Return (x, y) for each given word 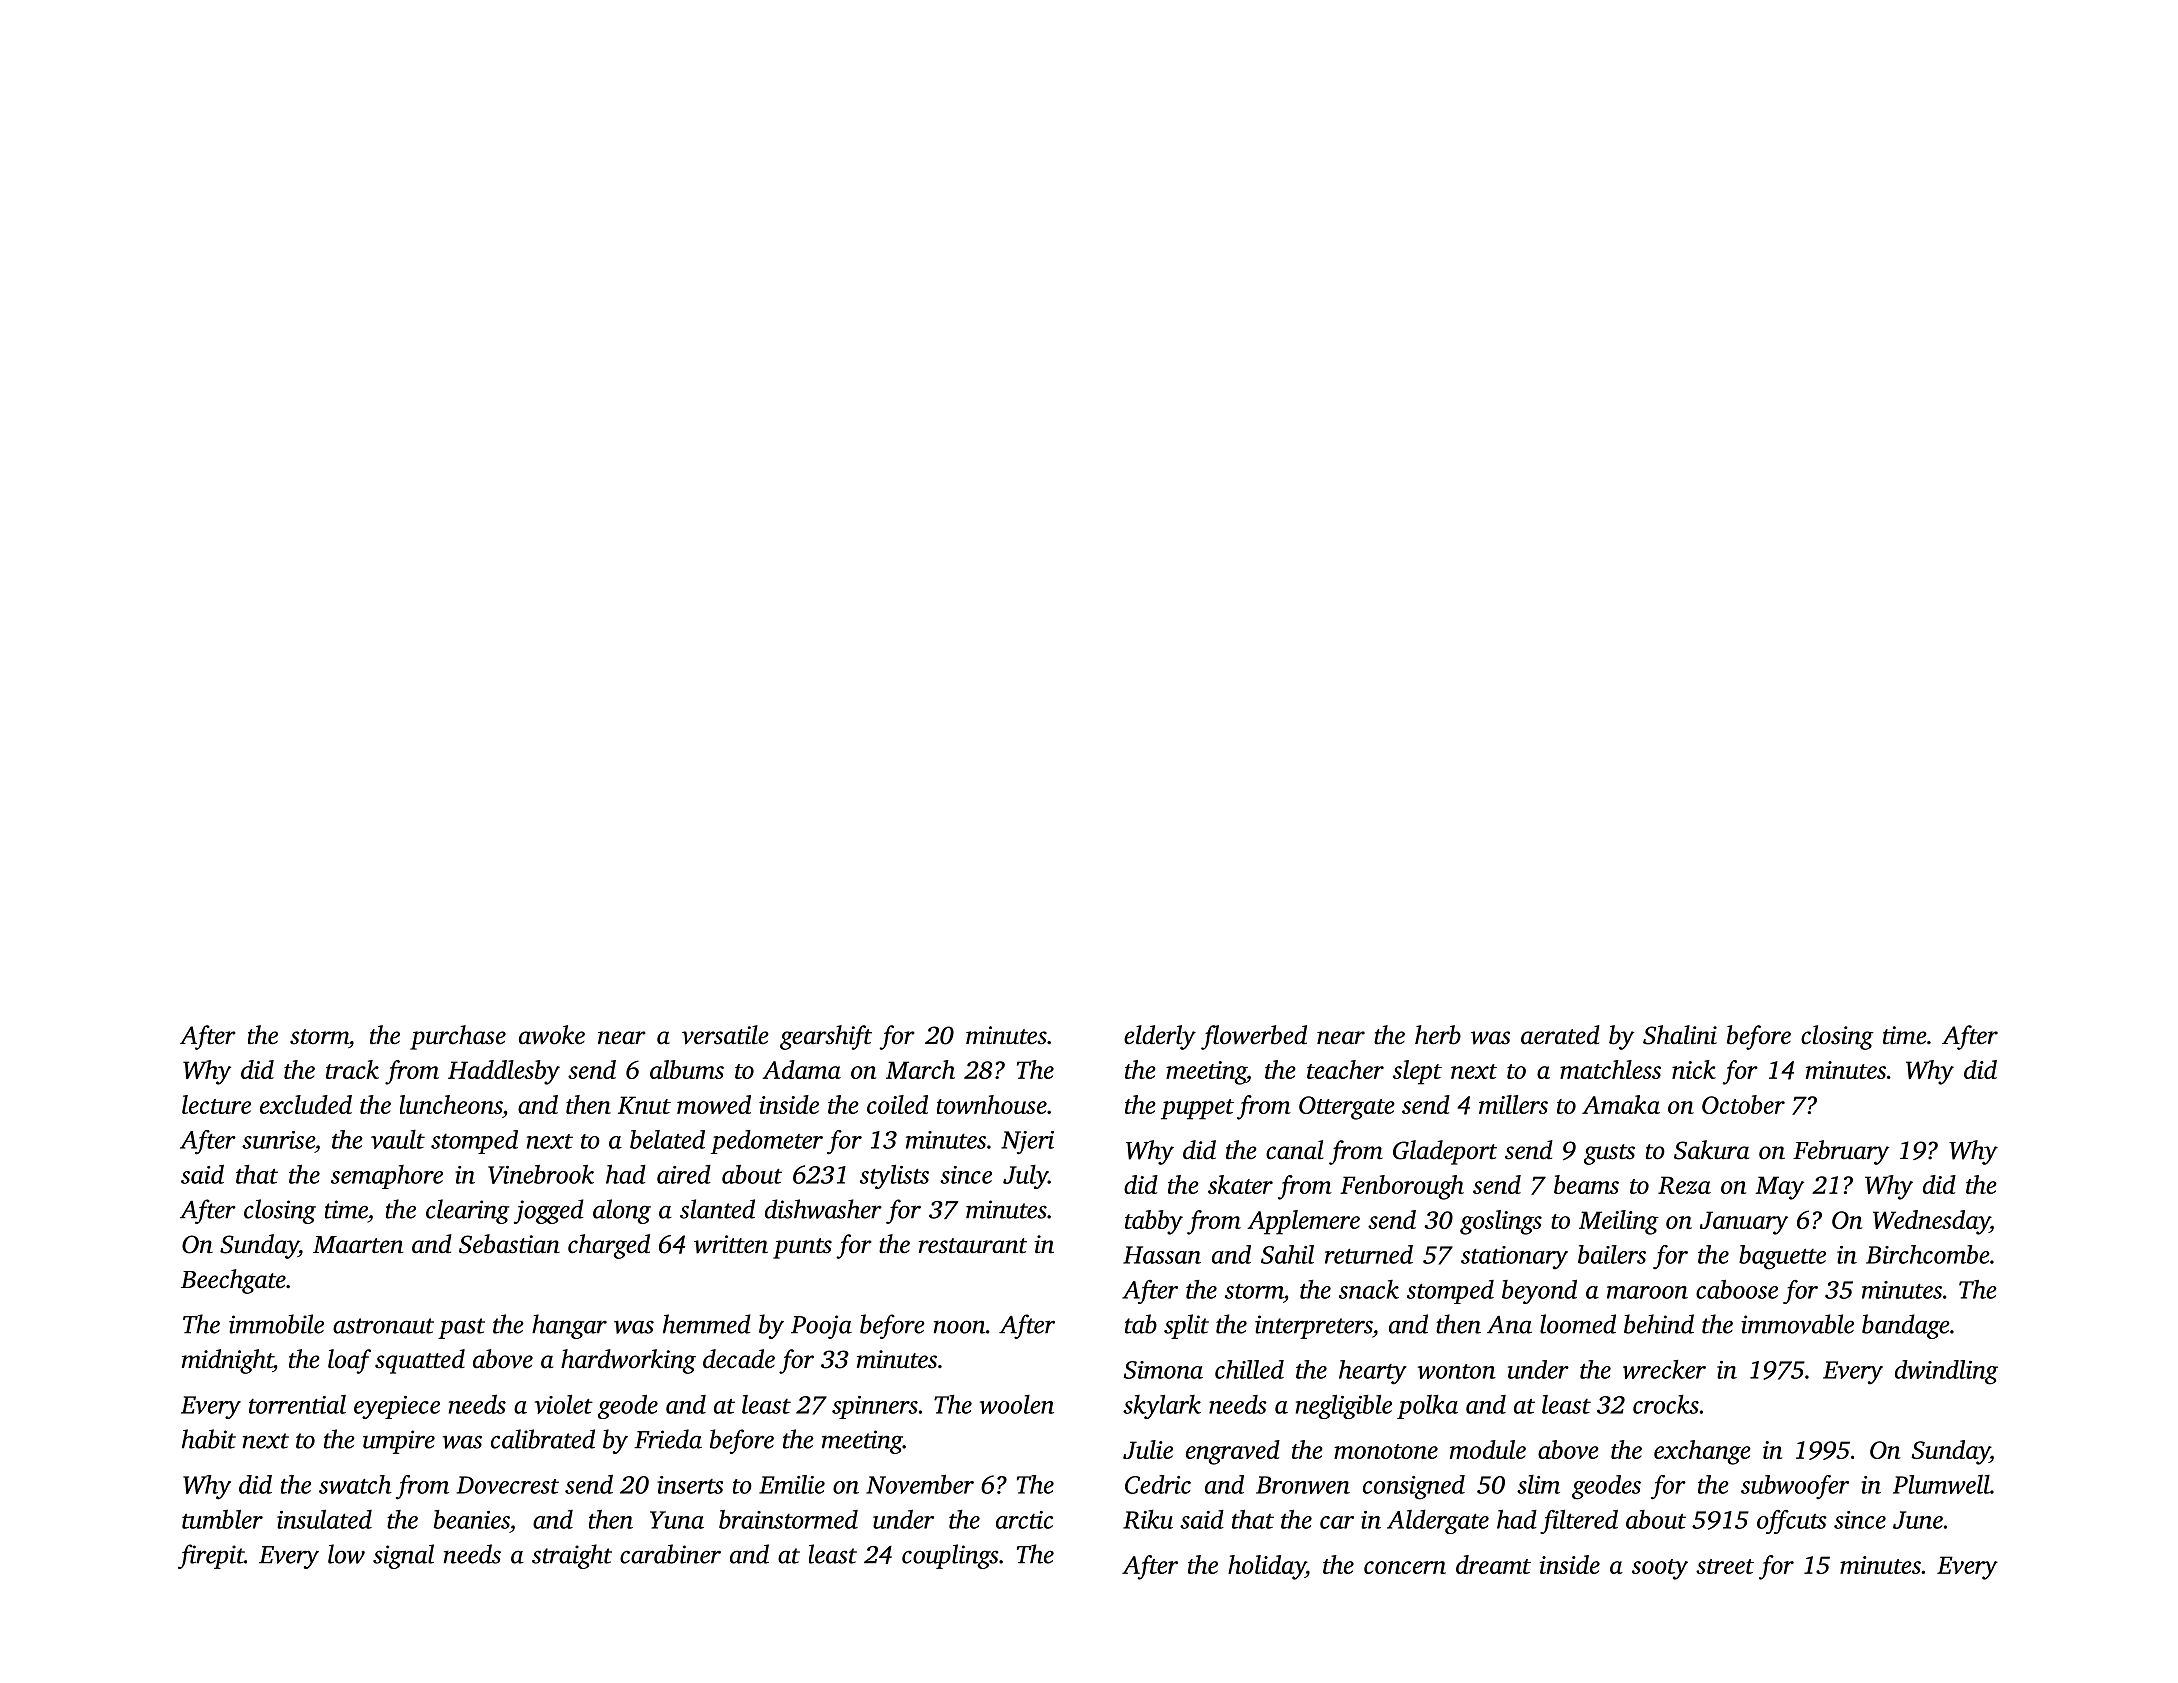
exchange (1702, 1452)
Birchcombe (1928, 1254)
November (920, 1484)
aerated (1560, 1035)
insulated (324, 1519)
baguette (1782, 1257)
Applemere (1303, 1222)
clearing (467, 1211)
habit (209, 1439)
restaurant (973, 1246)
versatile (725, 1035)
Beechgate (233, 1281)
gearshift (826, 1037)
